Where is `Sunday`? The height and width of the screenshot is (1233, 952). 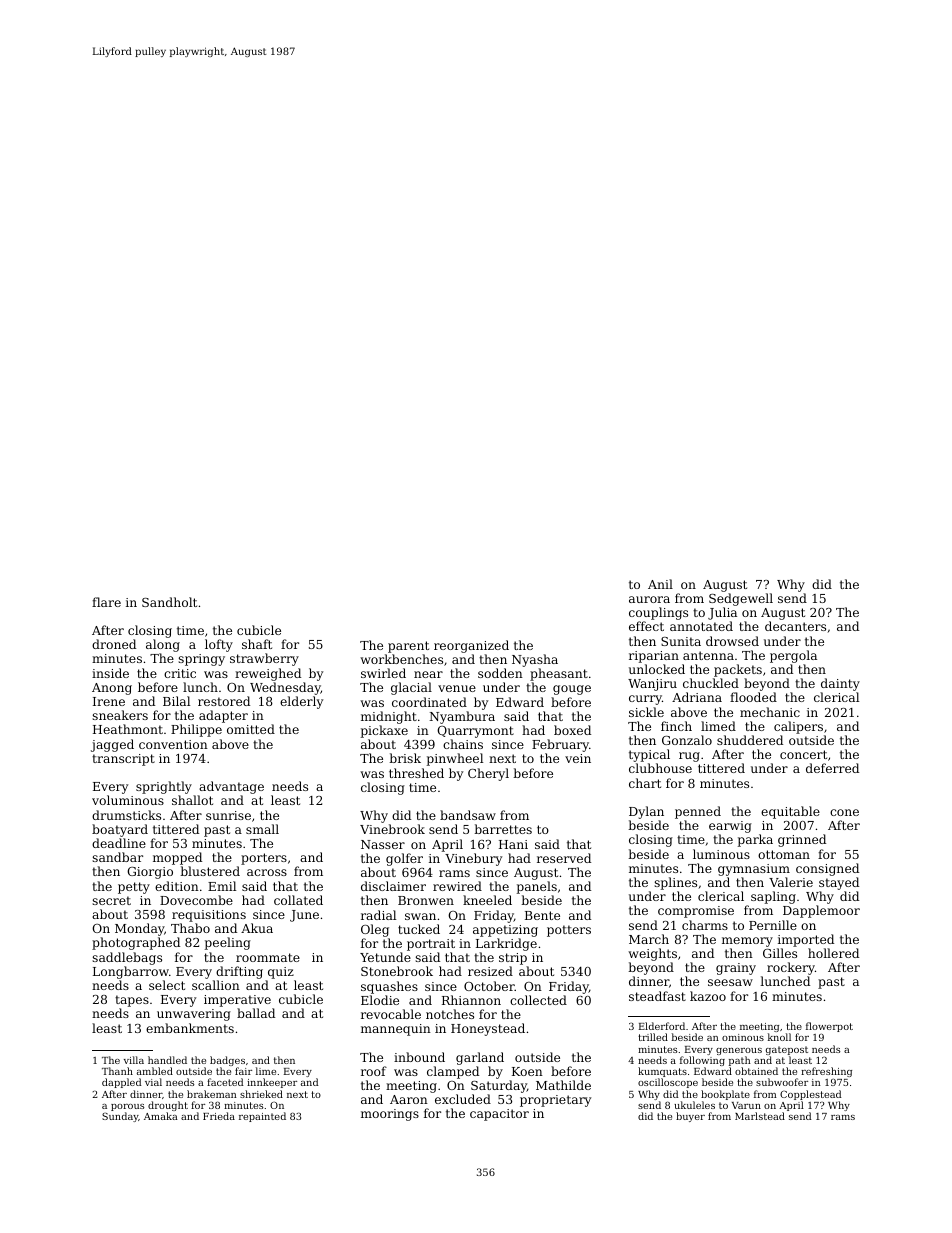
Sunday is located at coordinates (120, 1117).
